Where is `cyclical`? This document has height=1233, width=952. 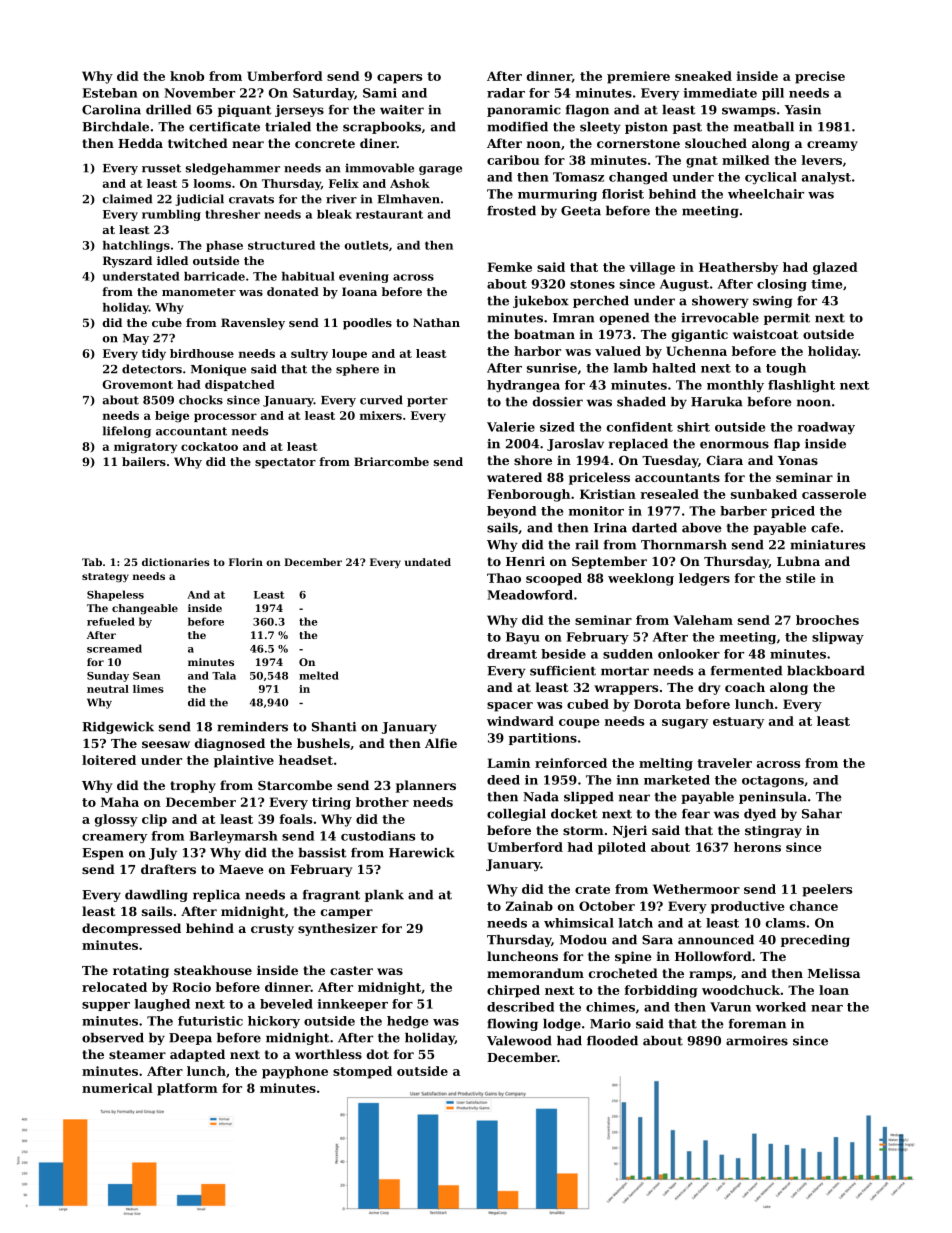 cyclical is located at coordinates (771, 178).
